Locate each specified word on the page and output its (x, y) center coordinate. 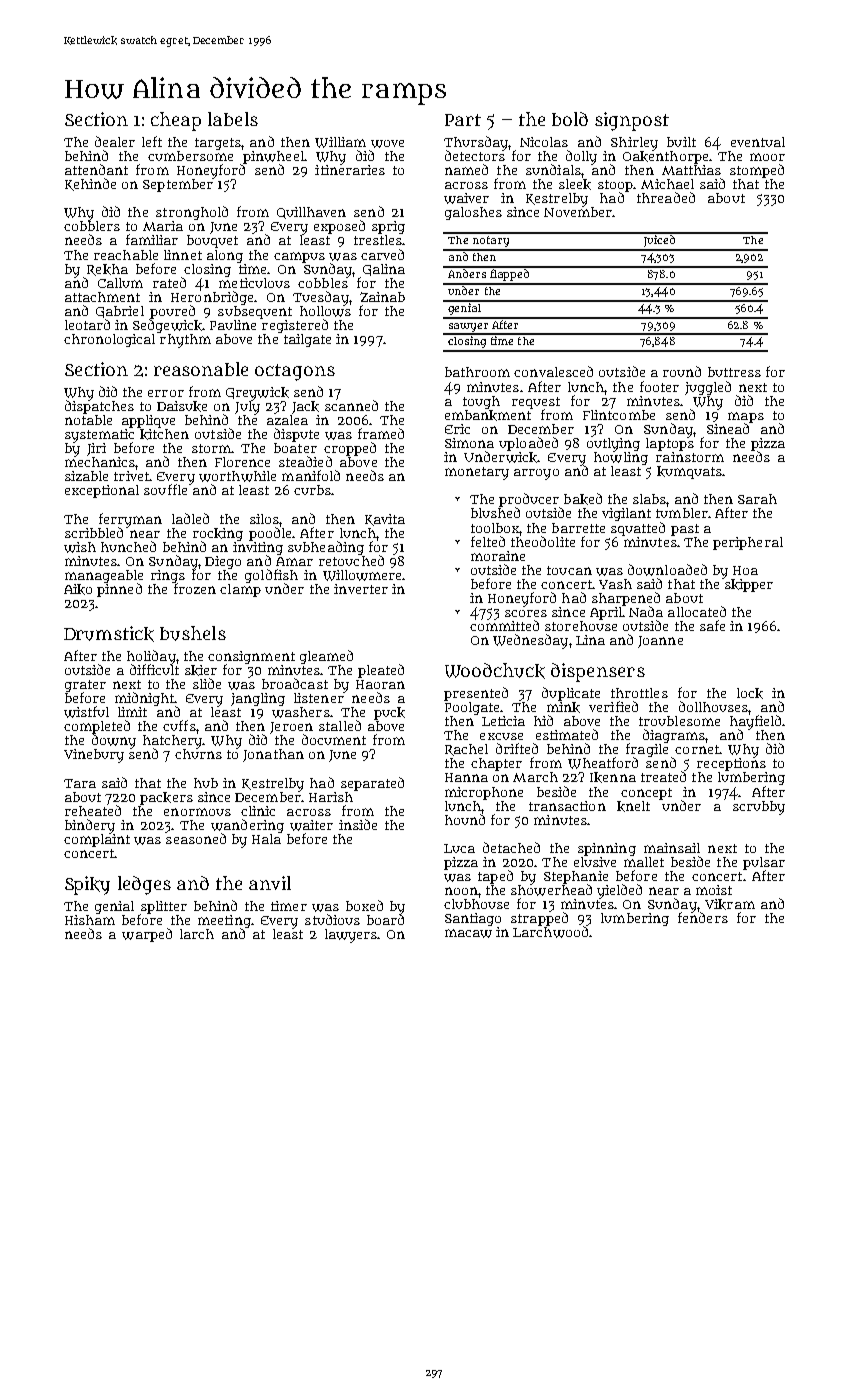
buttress (734, 372)
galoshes (473, 213)
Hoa (745, 570)
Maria (163, 226)
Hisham (90, 920)
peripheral (748, 543)
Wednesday (530, 641)
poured (172, 312)
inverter (361, 589)
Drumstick (109, 634)
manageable (104, 576)
